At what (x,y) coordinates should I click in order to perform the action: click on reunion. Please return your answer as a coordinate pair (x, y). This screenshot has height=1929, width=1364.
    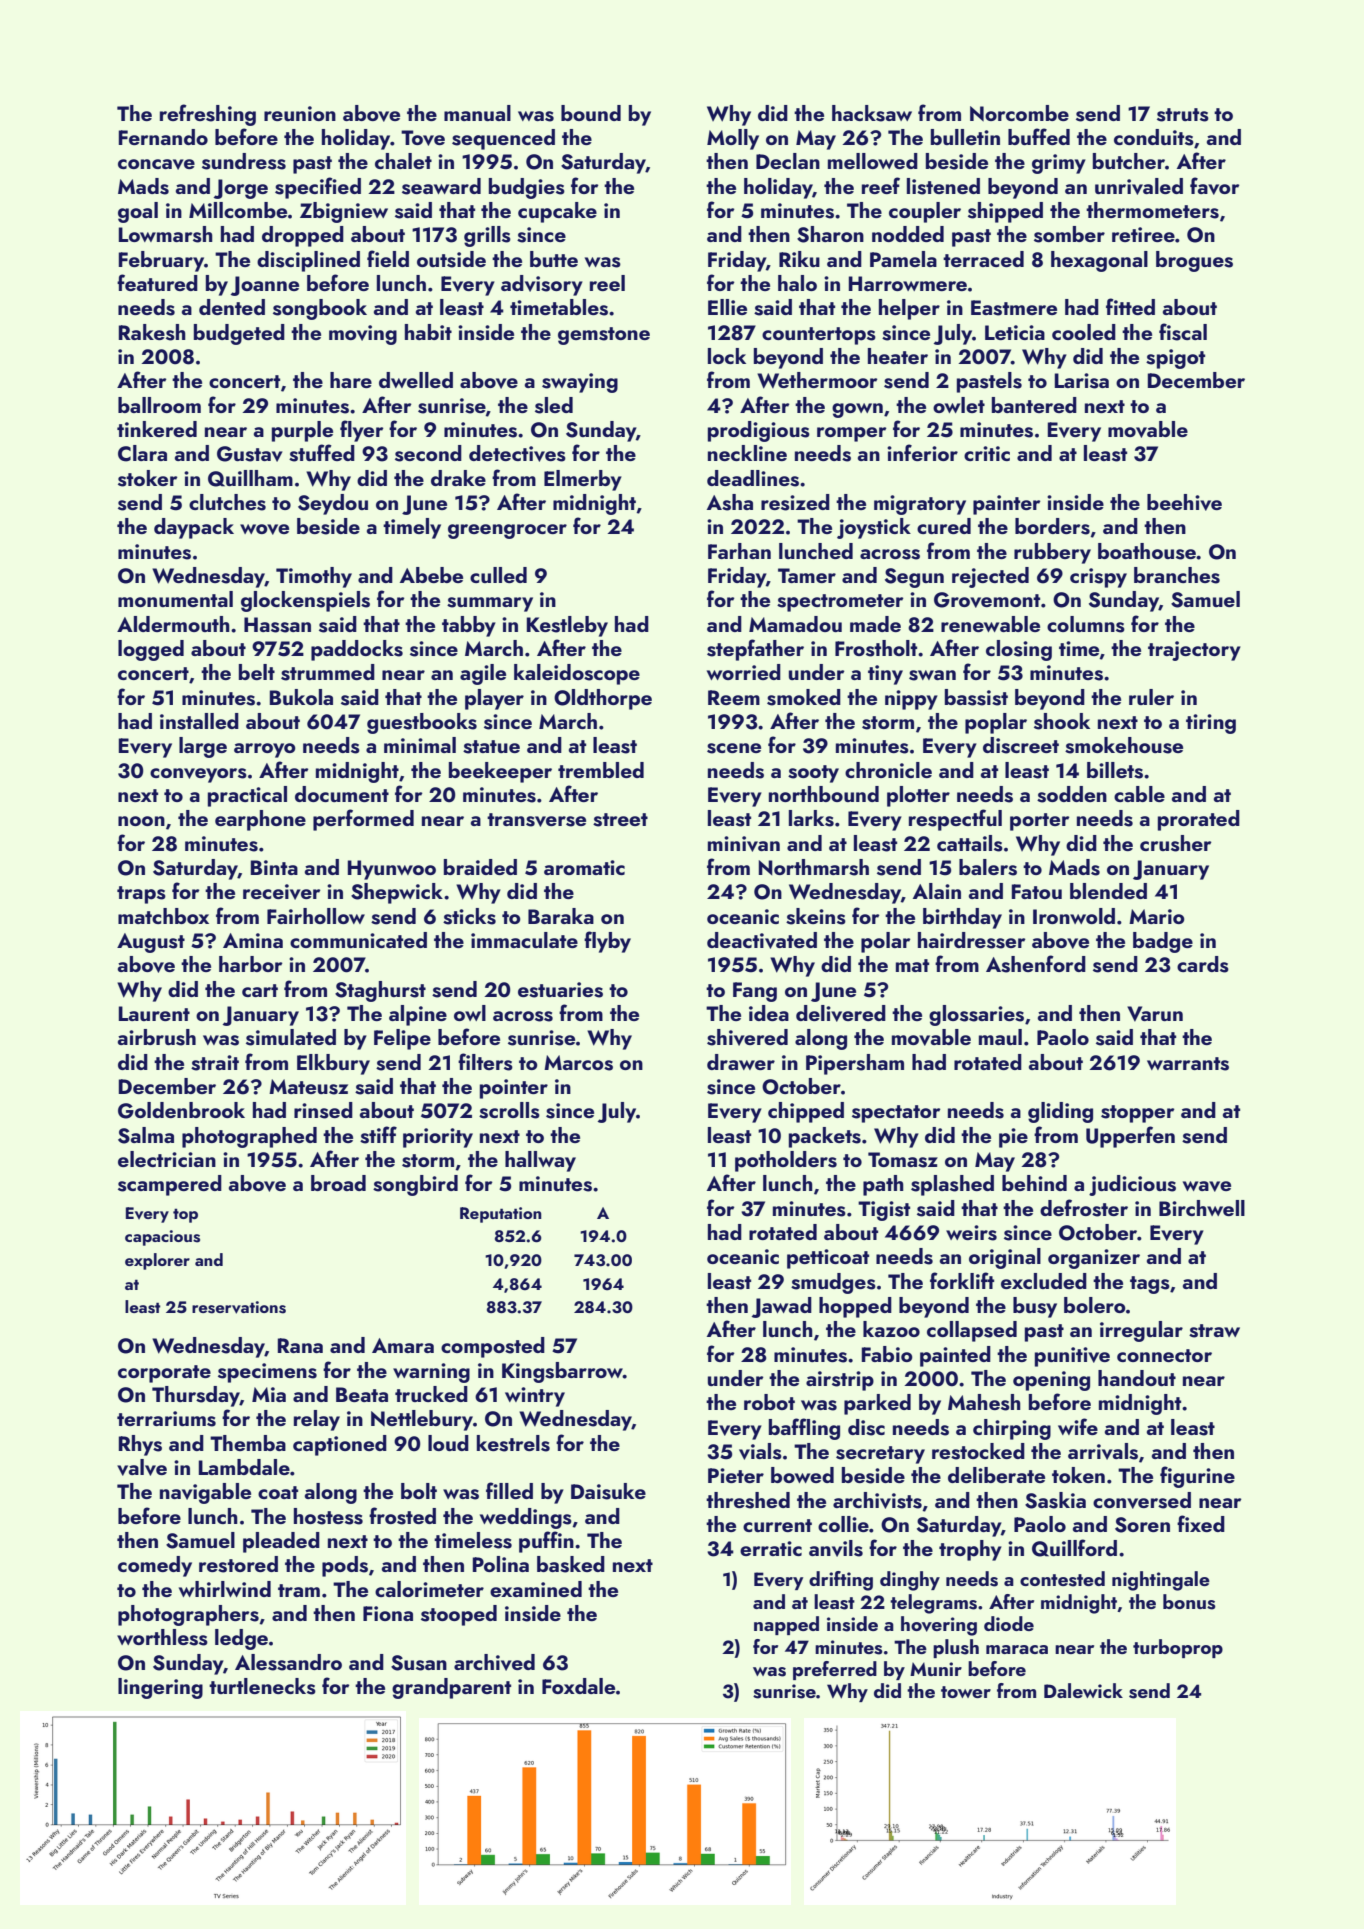
    Looking at the image, I should click on (300, 113).
